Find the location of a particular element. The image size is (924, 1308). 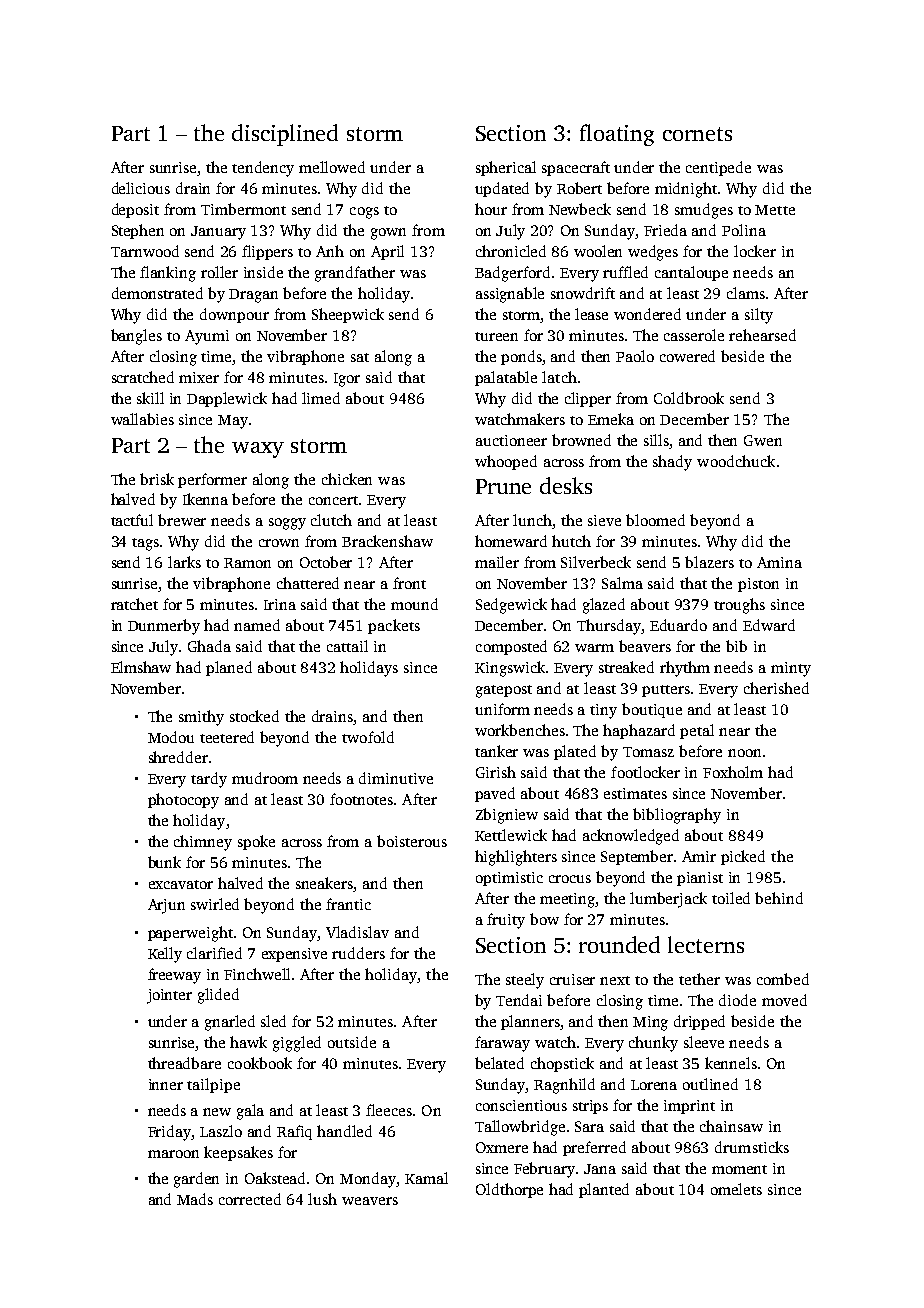

gatepost is located at coordinates (504, 691).
